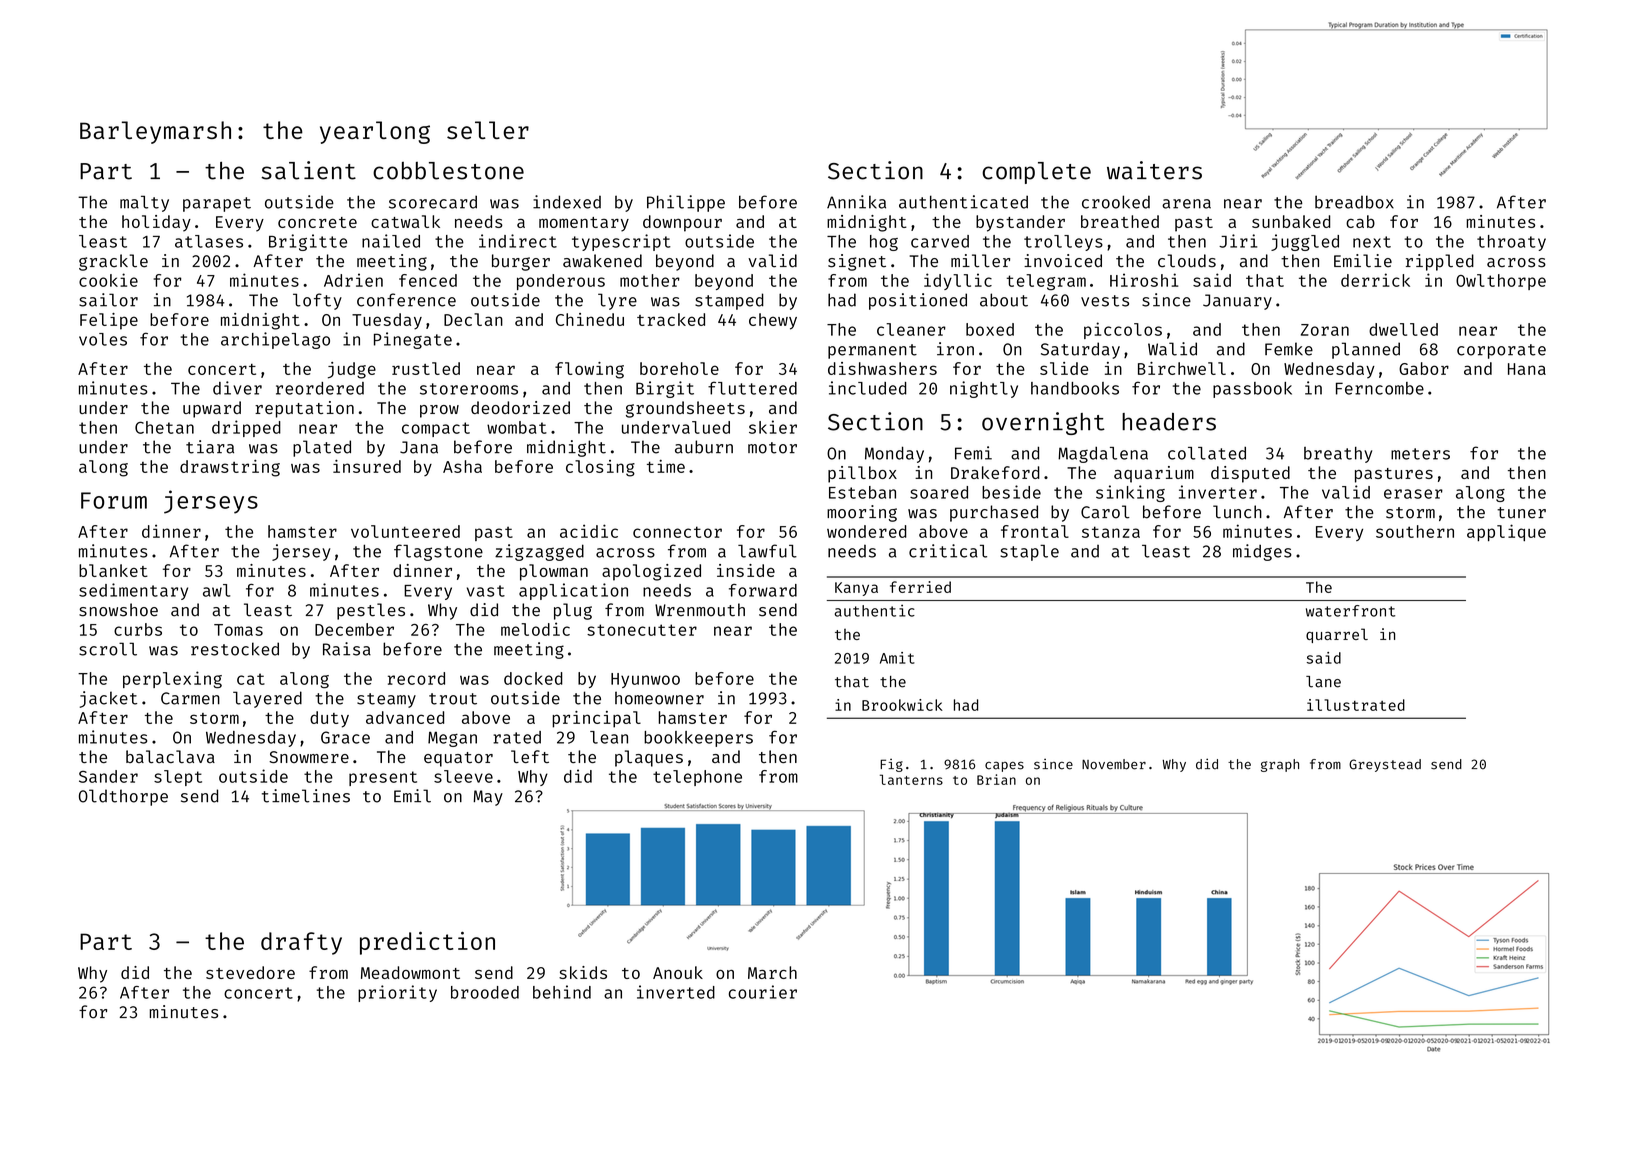 Image resolution: width=1625 pixels, height=1149 pixels. I want to click on complete, so click(1036, 173).
